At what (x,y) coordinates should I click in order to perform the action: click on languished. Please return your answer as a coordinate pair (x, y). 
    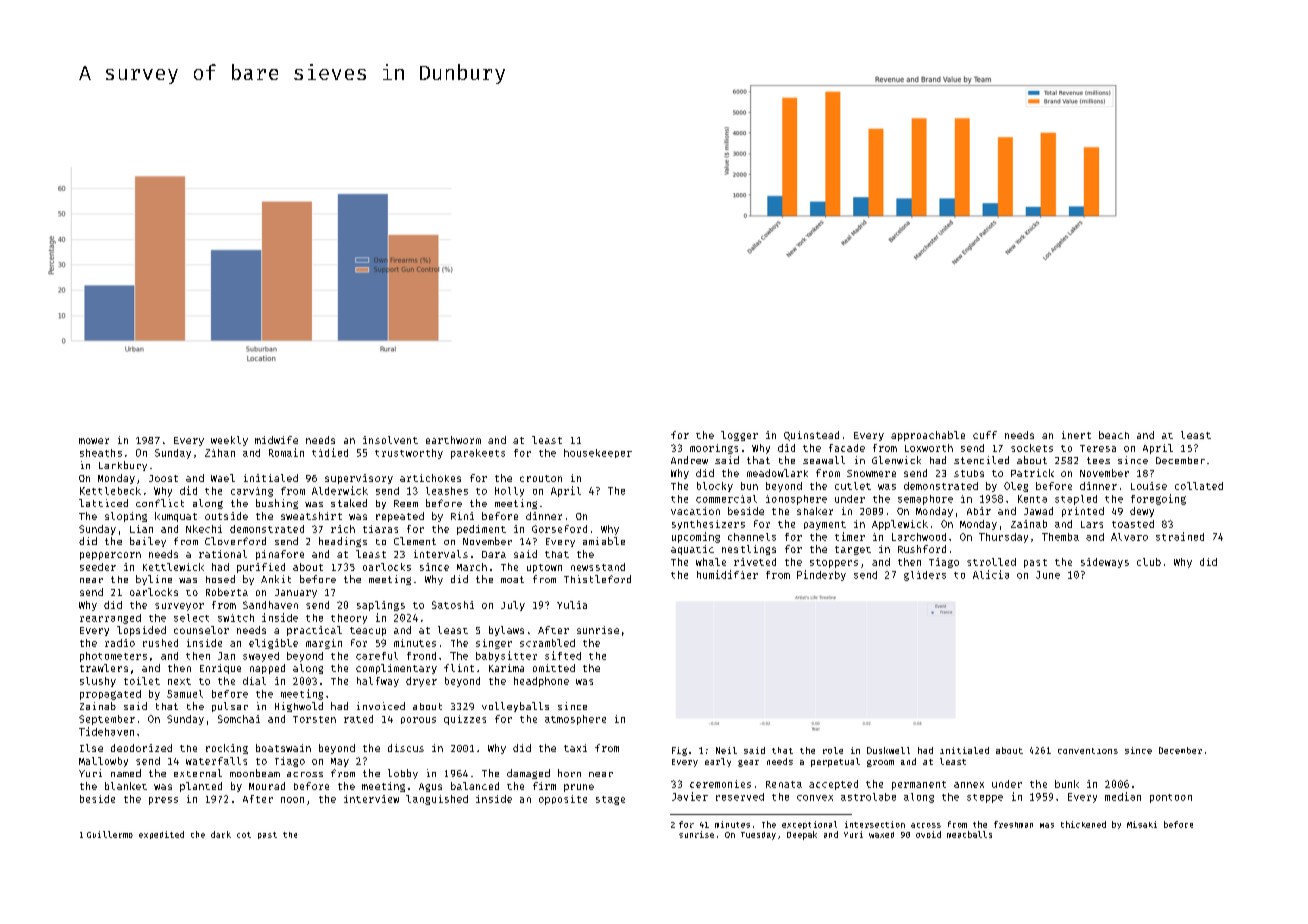
    Looking at the image, I should click on (437, 800).
